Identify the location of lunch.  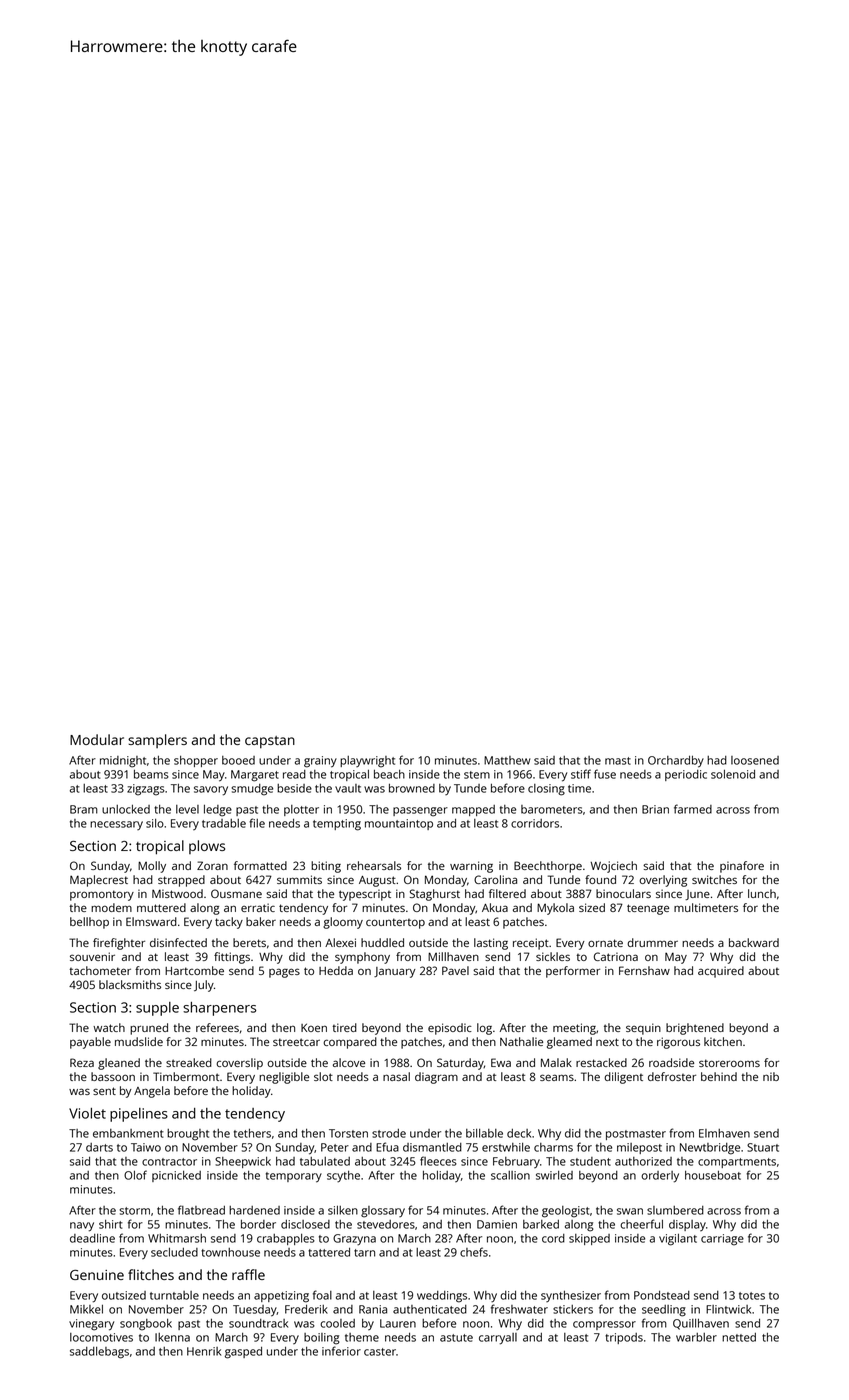
(762, 893).
